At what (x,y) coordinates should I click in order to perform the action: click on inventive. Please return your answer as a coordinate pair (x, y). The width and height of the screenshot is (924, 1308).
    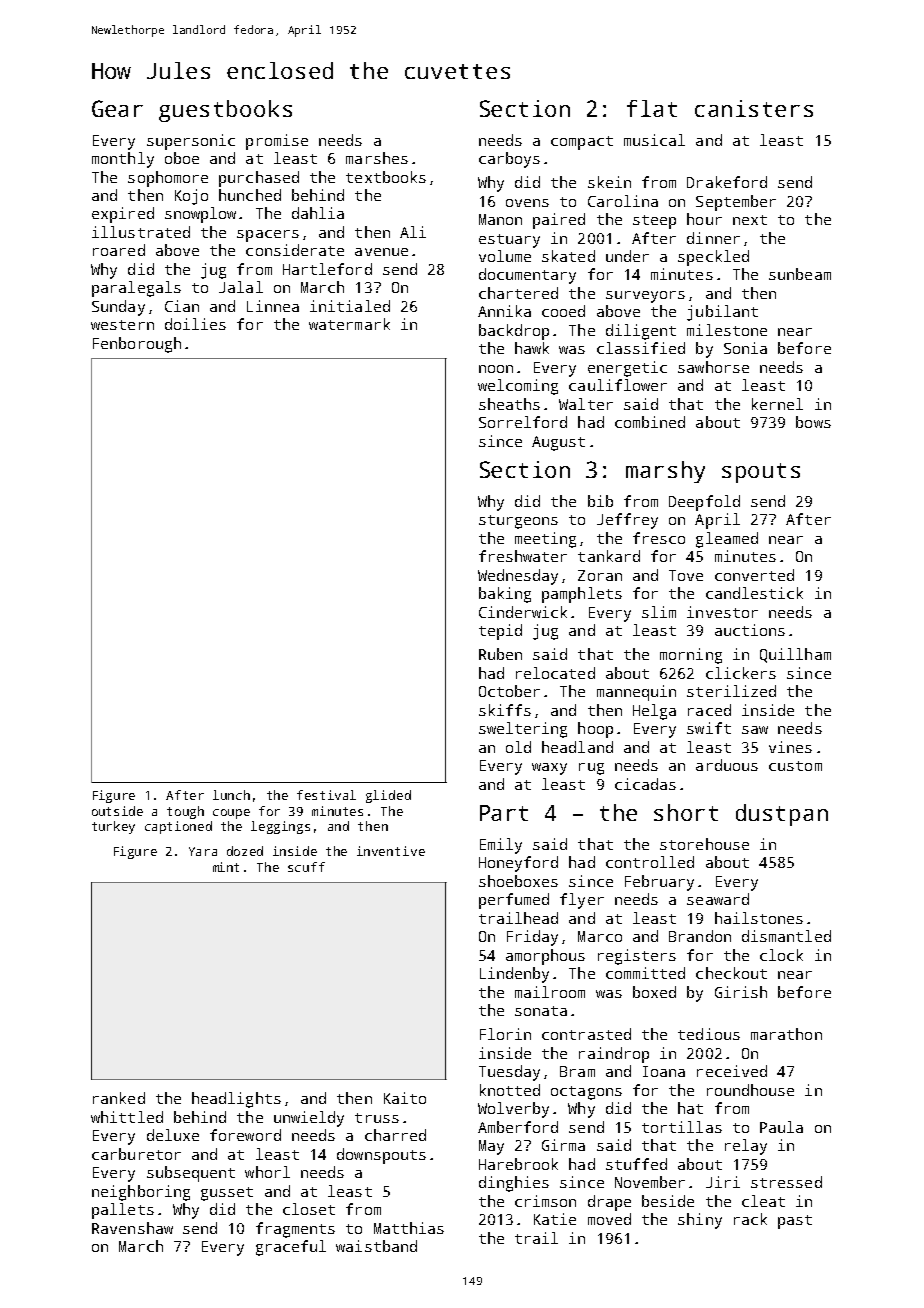
    Looking at the image, I should click on (391, 851).
